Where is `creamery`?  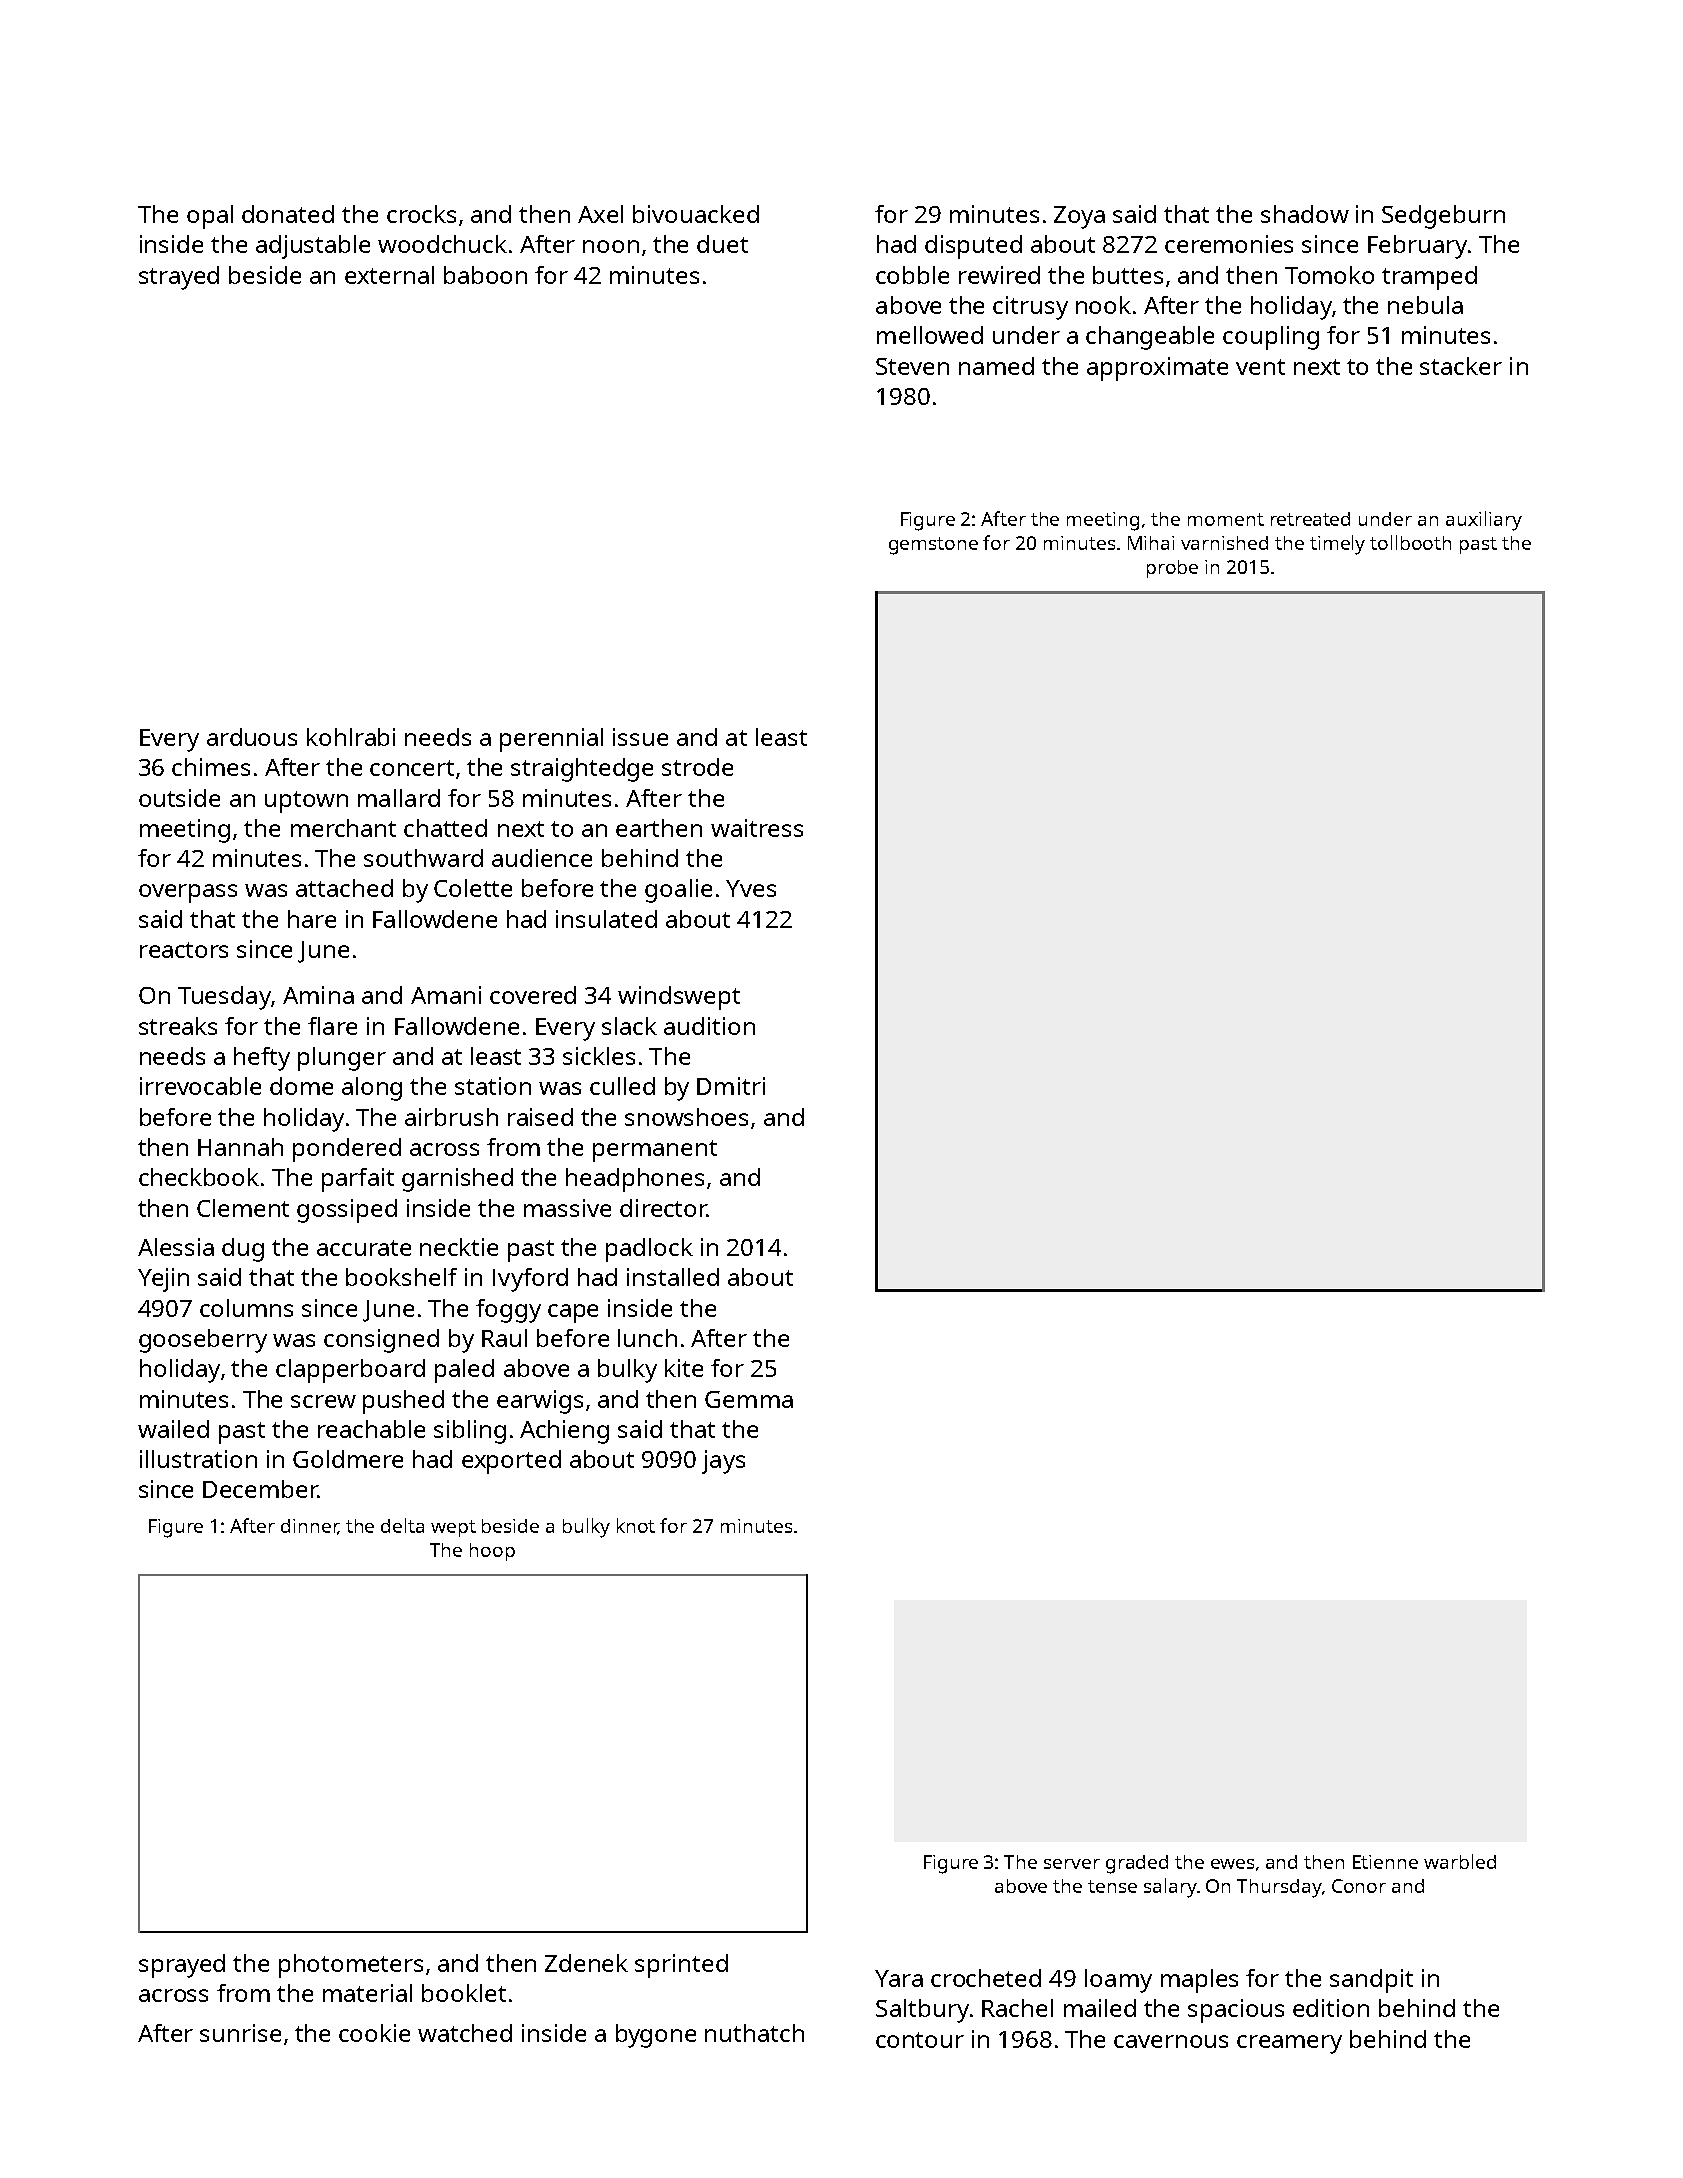 creamery is located at coordinates (1289, 2044).
